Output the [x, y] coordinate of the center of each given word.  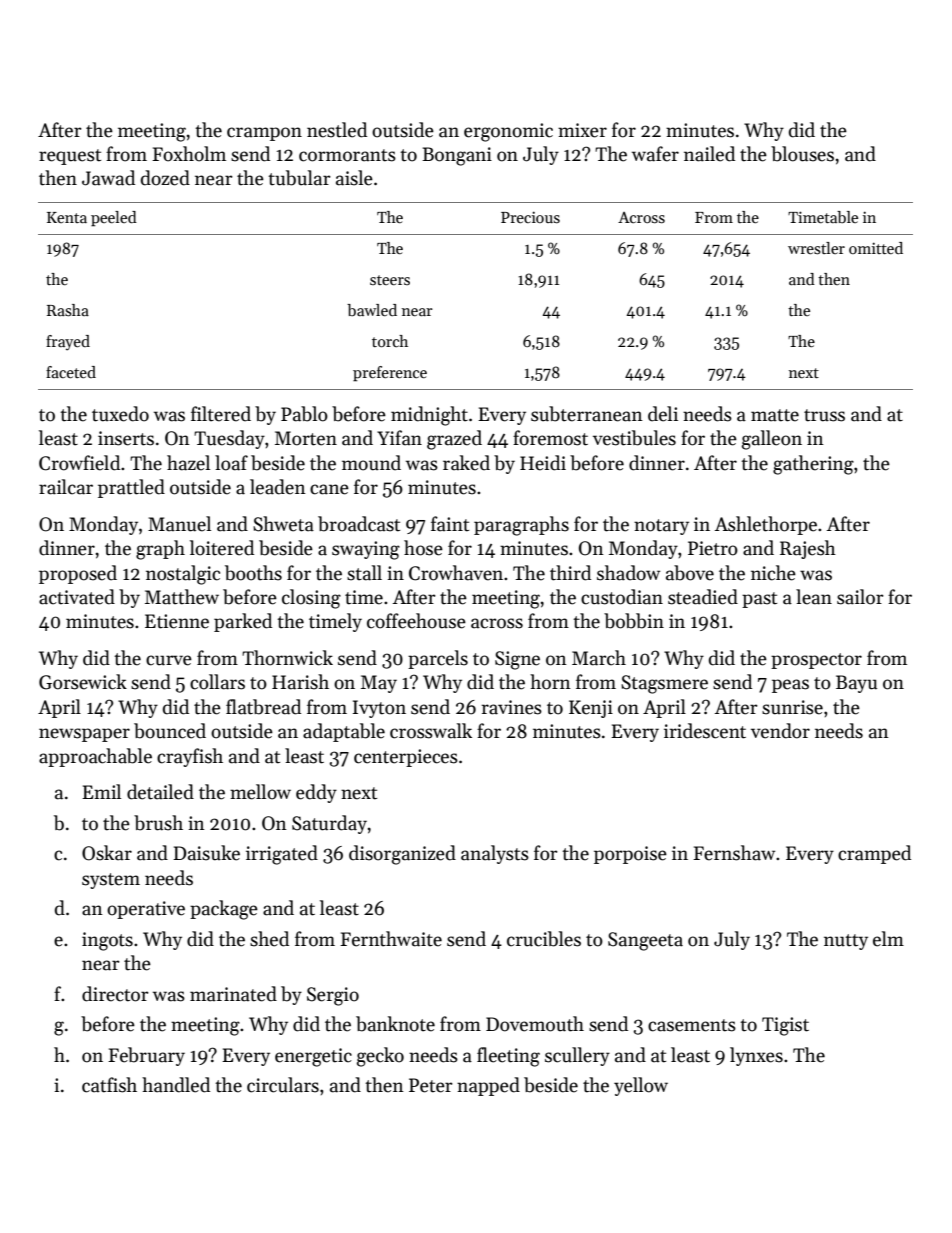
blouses [802, 154]
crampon [264, 134]
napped [488, 1086]
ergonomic [508, 132]
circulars [283, 1085]
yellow [641, 1086]
